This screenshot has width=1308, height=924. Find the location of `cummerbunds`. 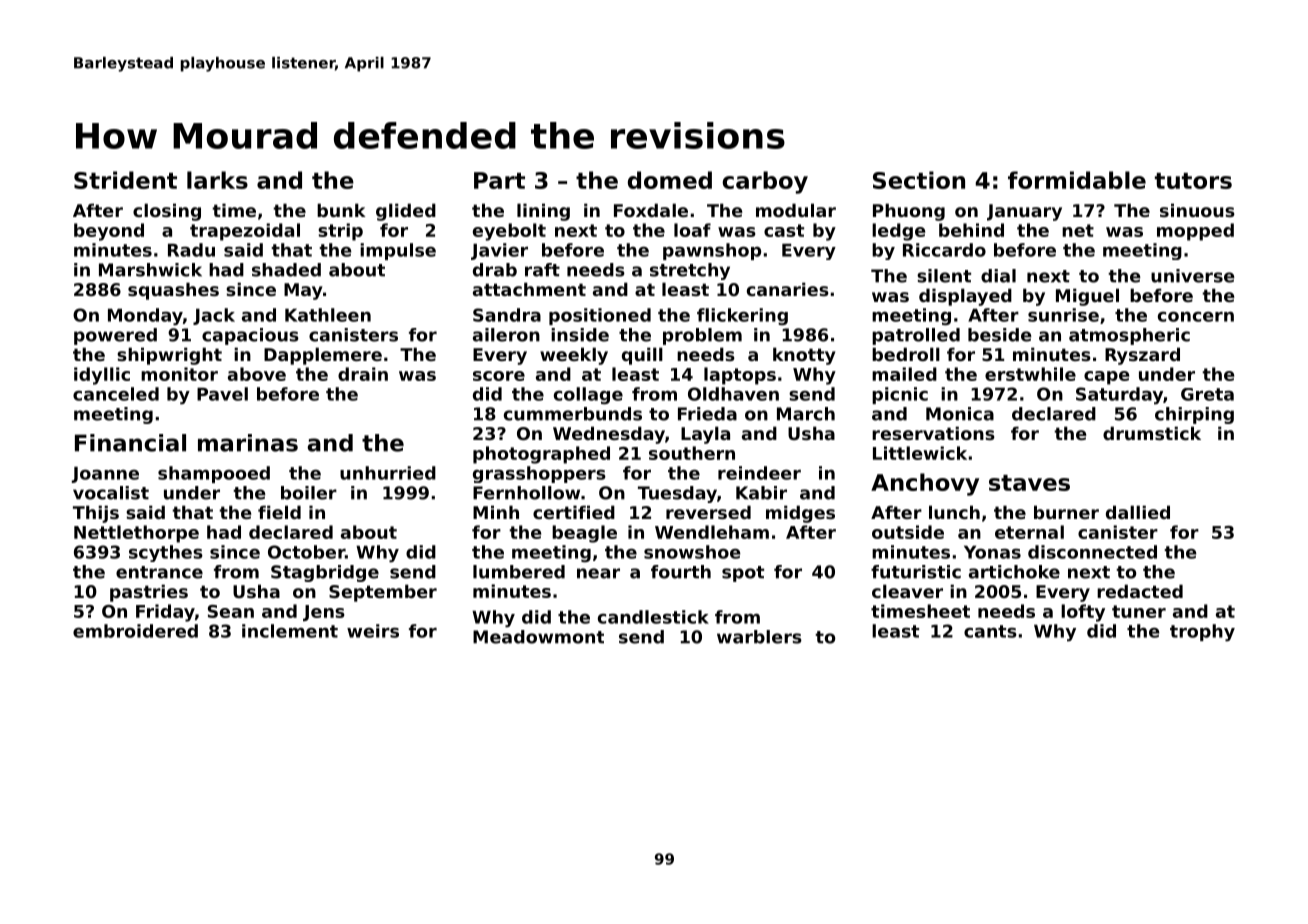

cummerbunds is located at coordinates (573, 414).
